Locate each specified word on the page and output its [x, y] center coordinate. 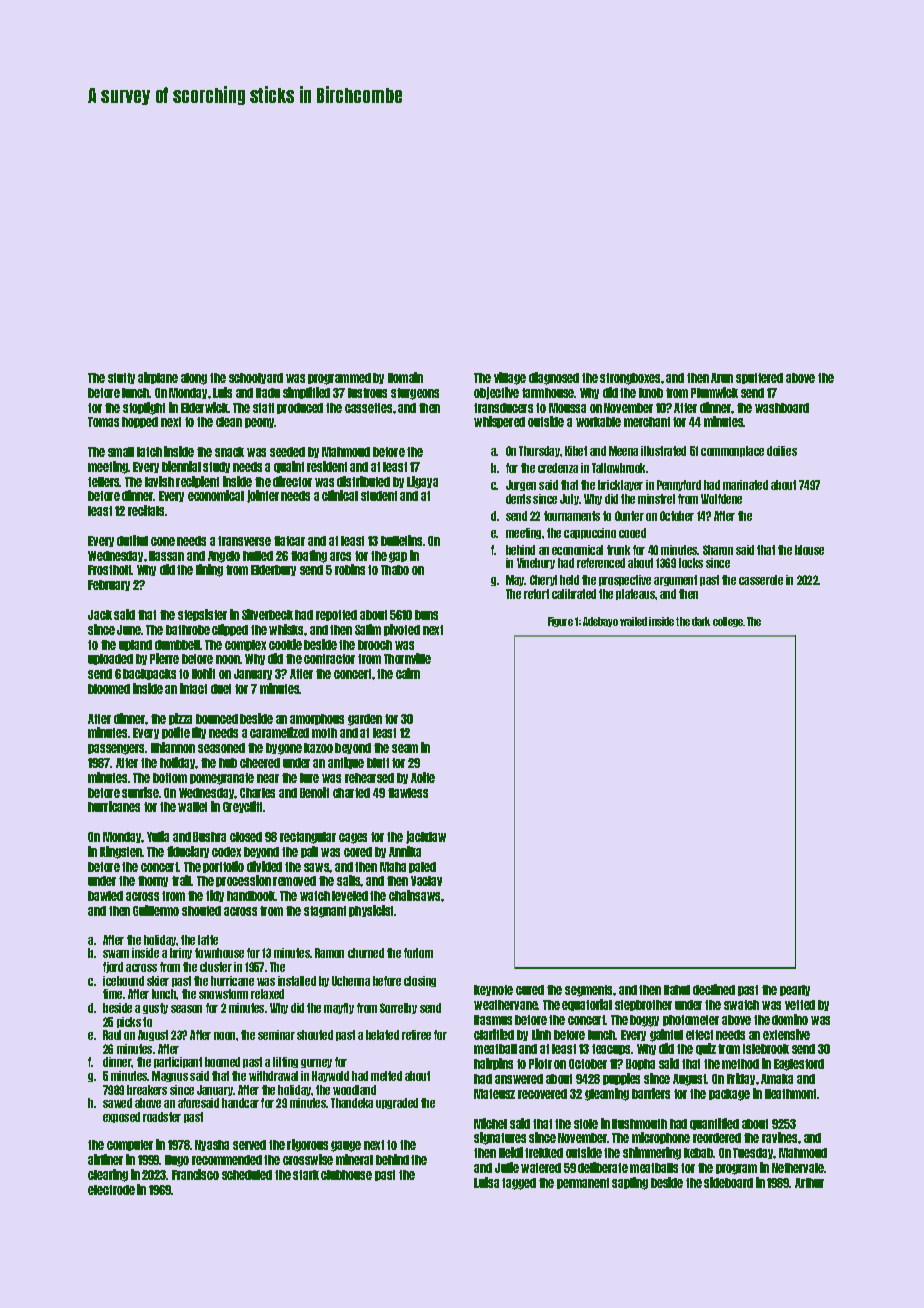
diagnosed [554, 378]
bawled [105, 896]
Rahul [677, 990]
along [194, 379]
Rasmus [493, 1020]
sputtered [759, 378]
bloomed [109, 689]
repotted [336, 615]
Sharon [718, 550]
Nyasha [212, 1145]
